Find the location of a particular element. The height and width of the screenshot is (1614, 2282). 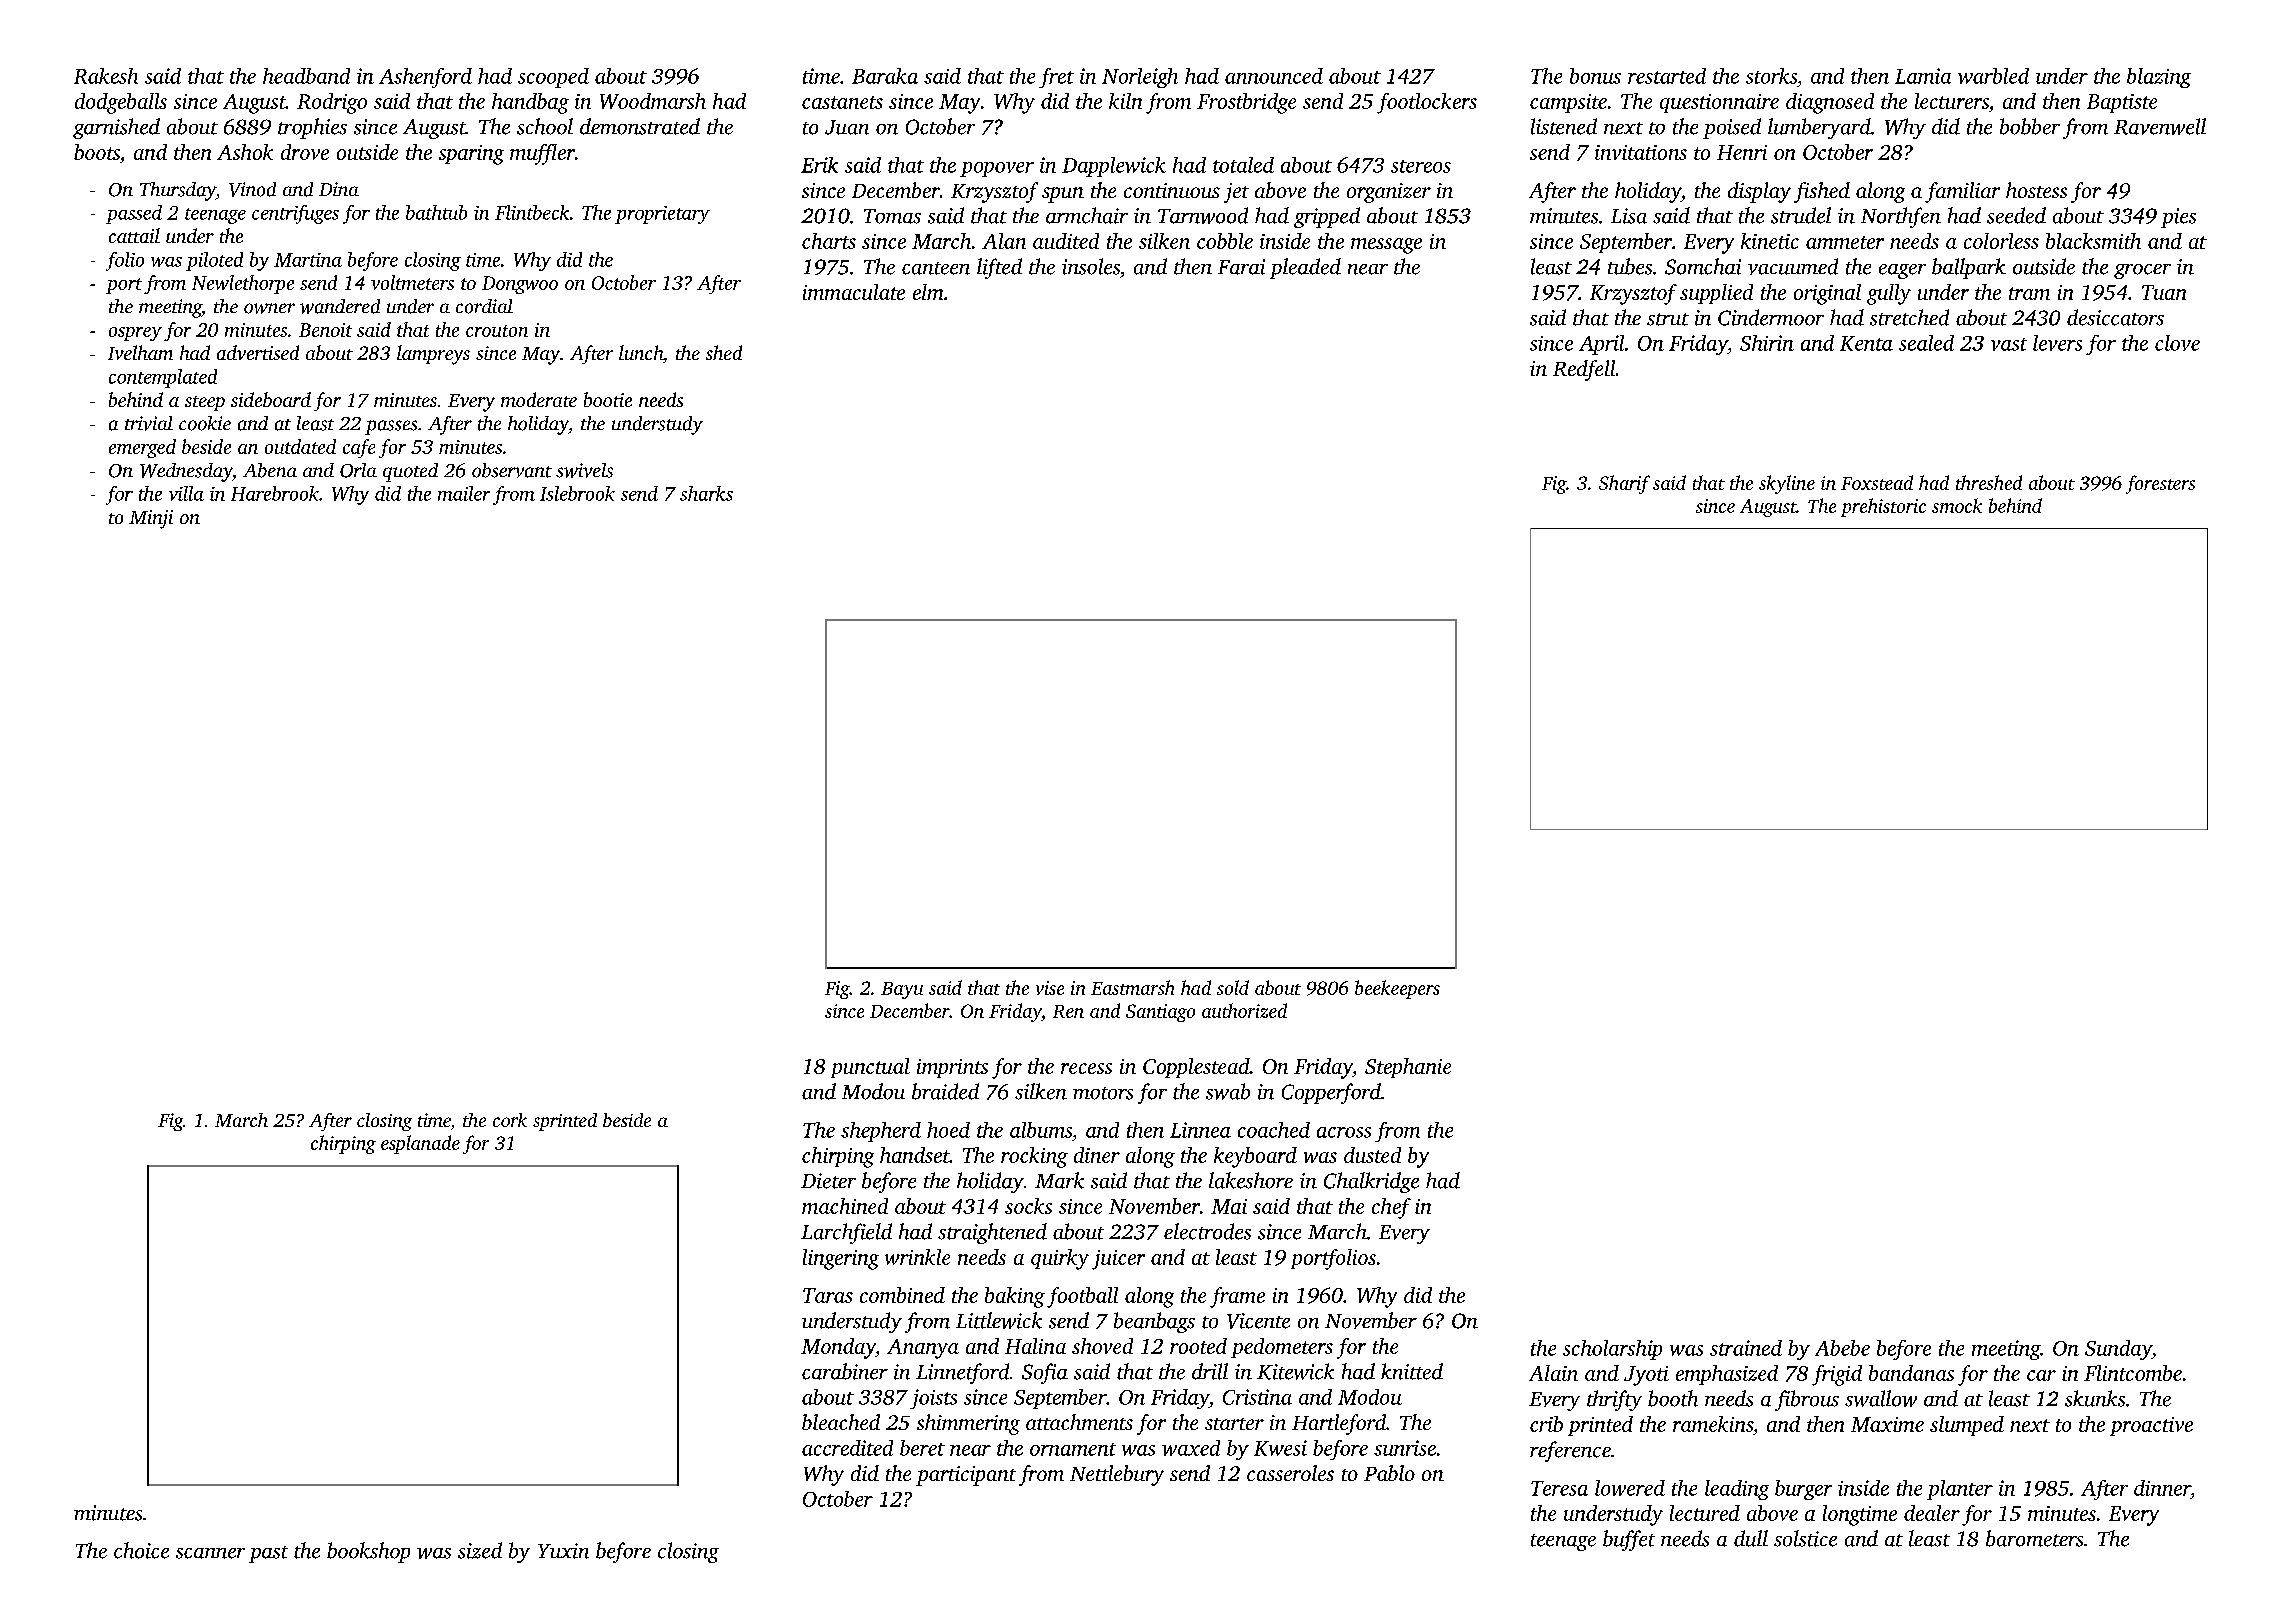

sharks is located at coordinates (706, 493).
